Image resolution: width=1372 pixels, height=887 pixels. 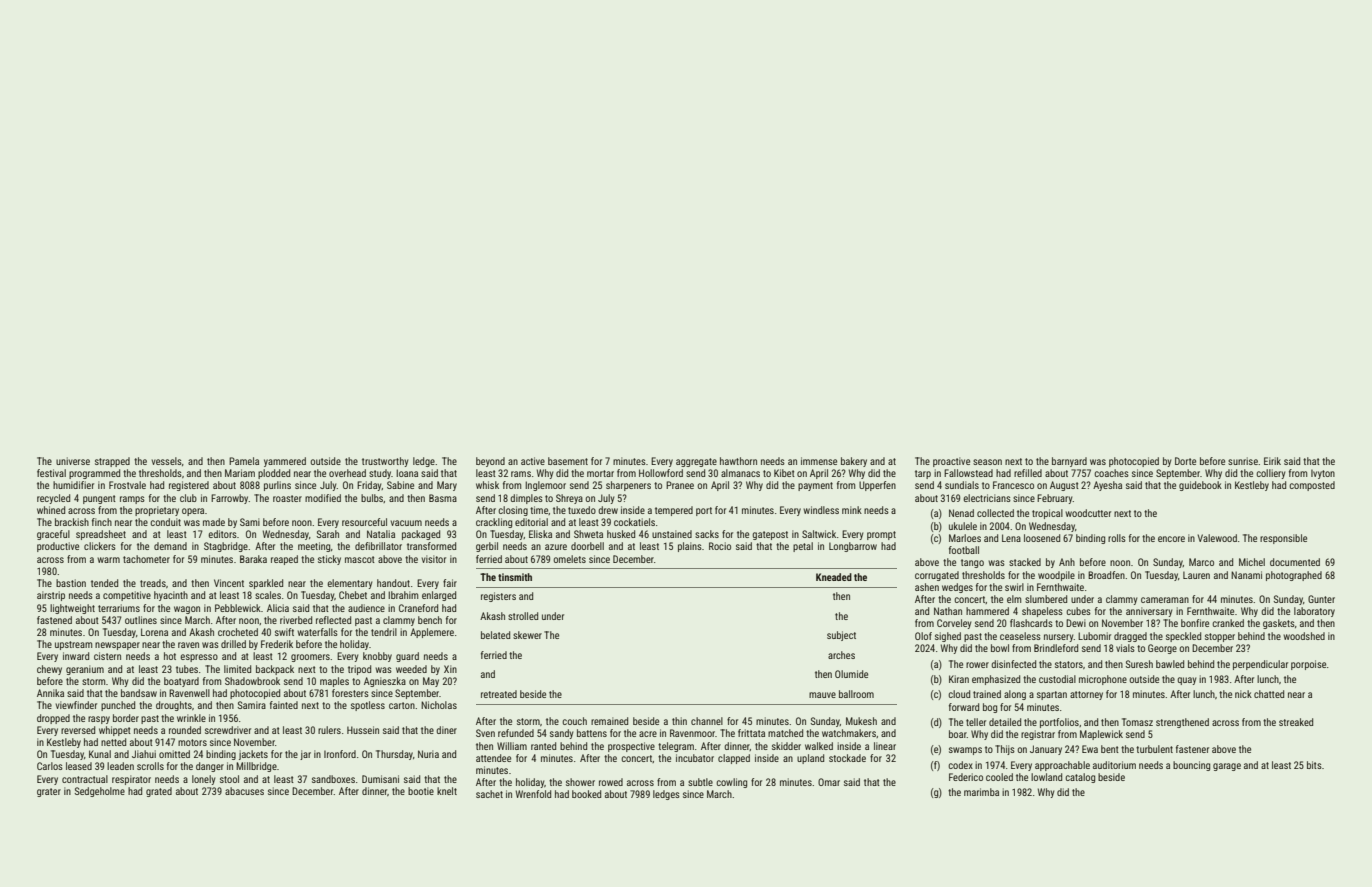 What do you see at coordinates (450, 669) in the screenshot?
I see `Xin` at bounding box center [450, 669].
